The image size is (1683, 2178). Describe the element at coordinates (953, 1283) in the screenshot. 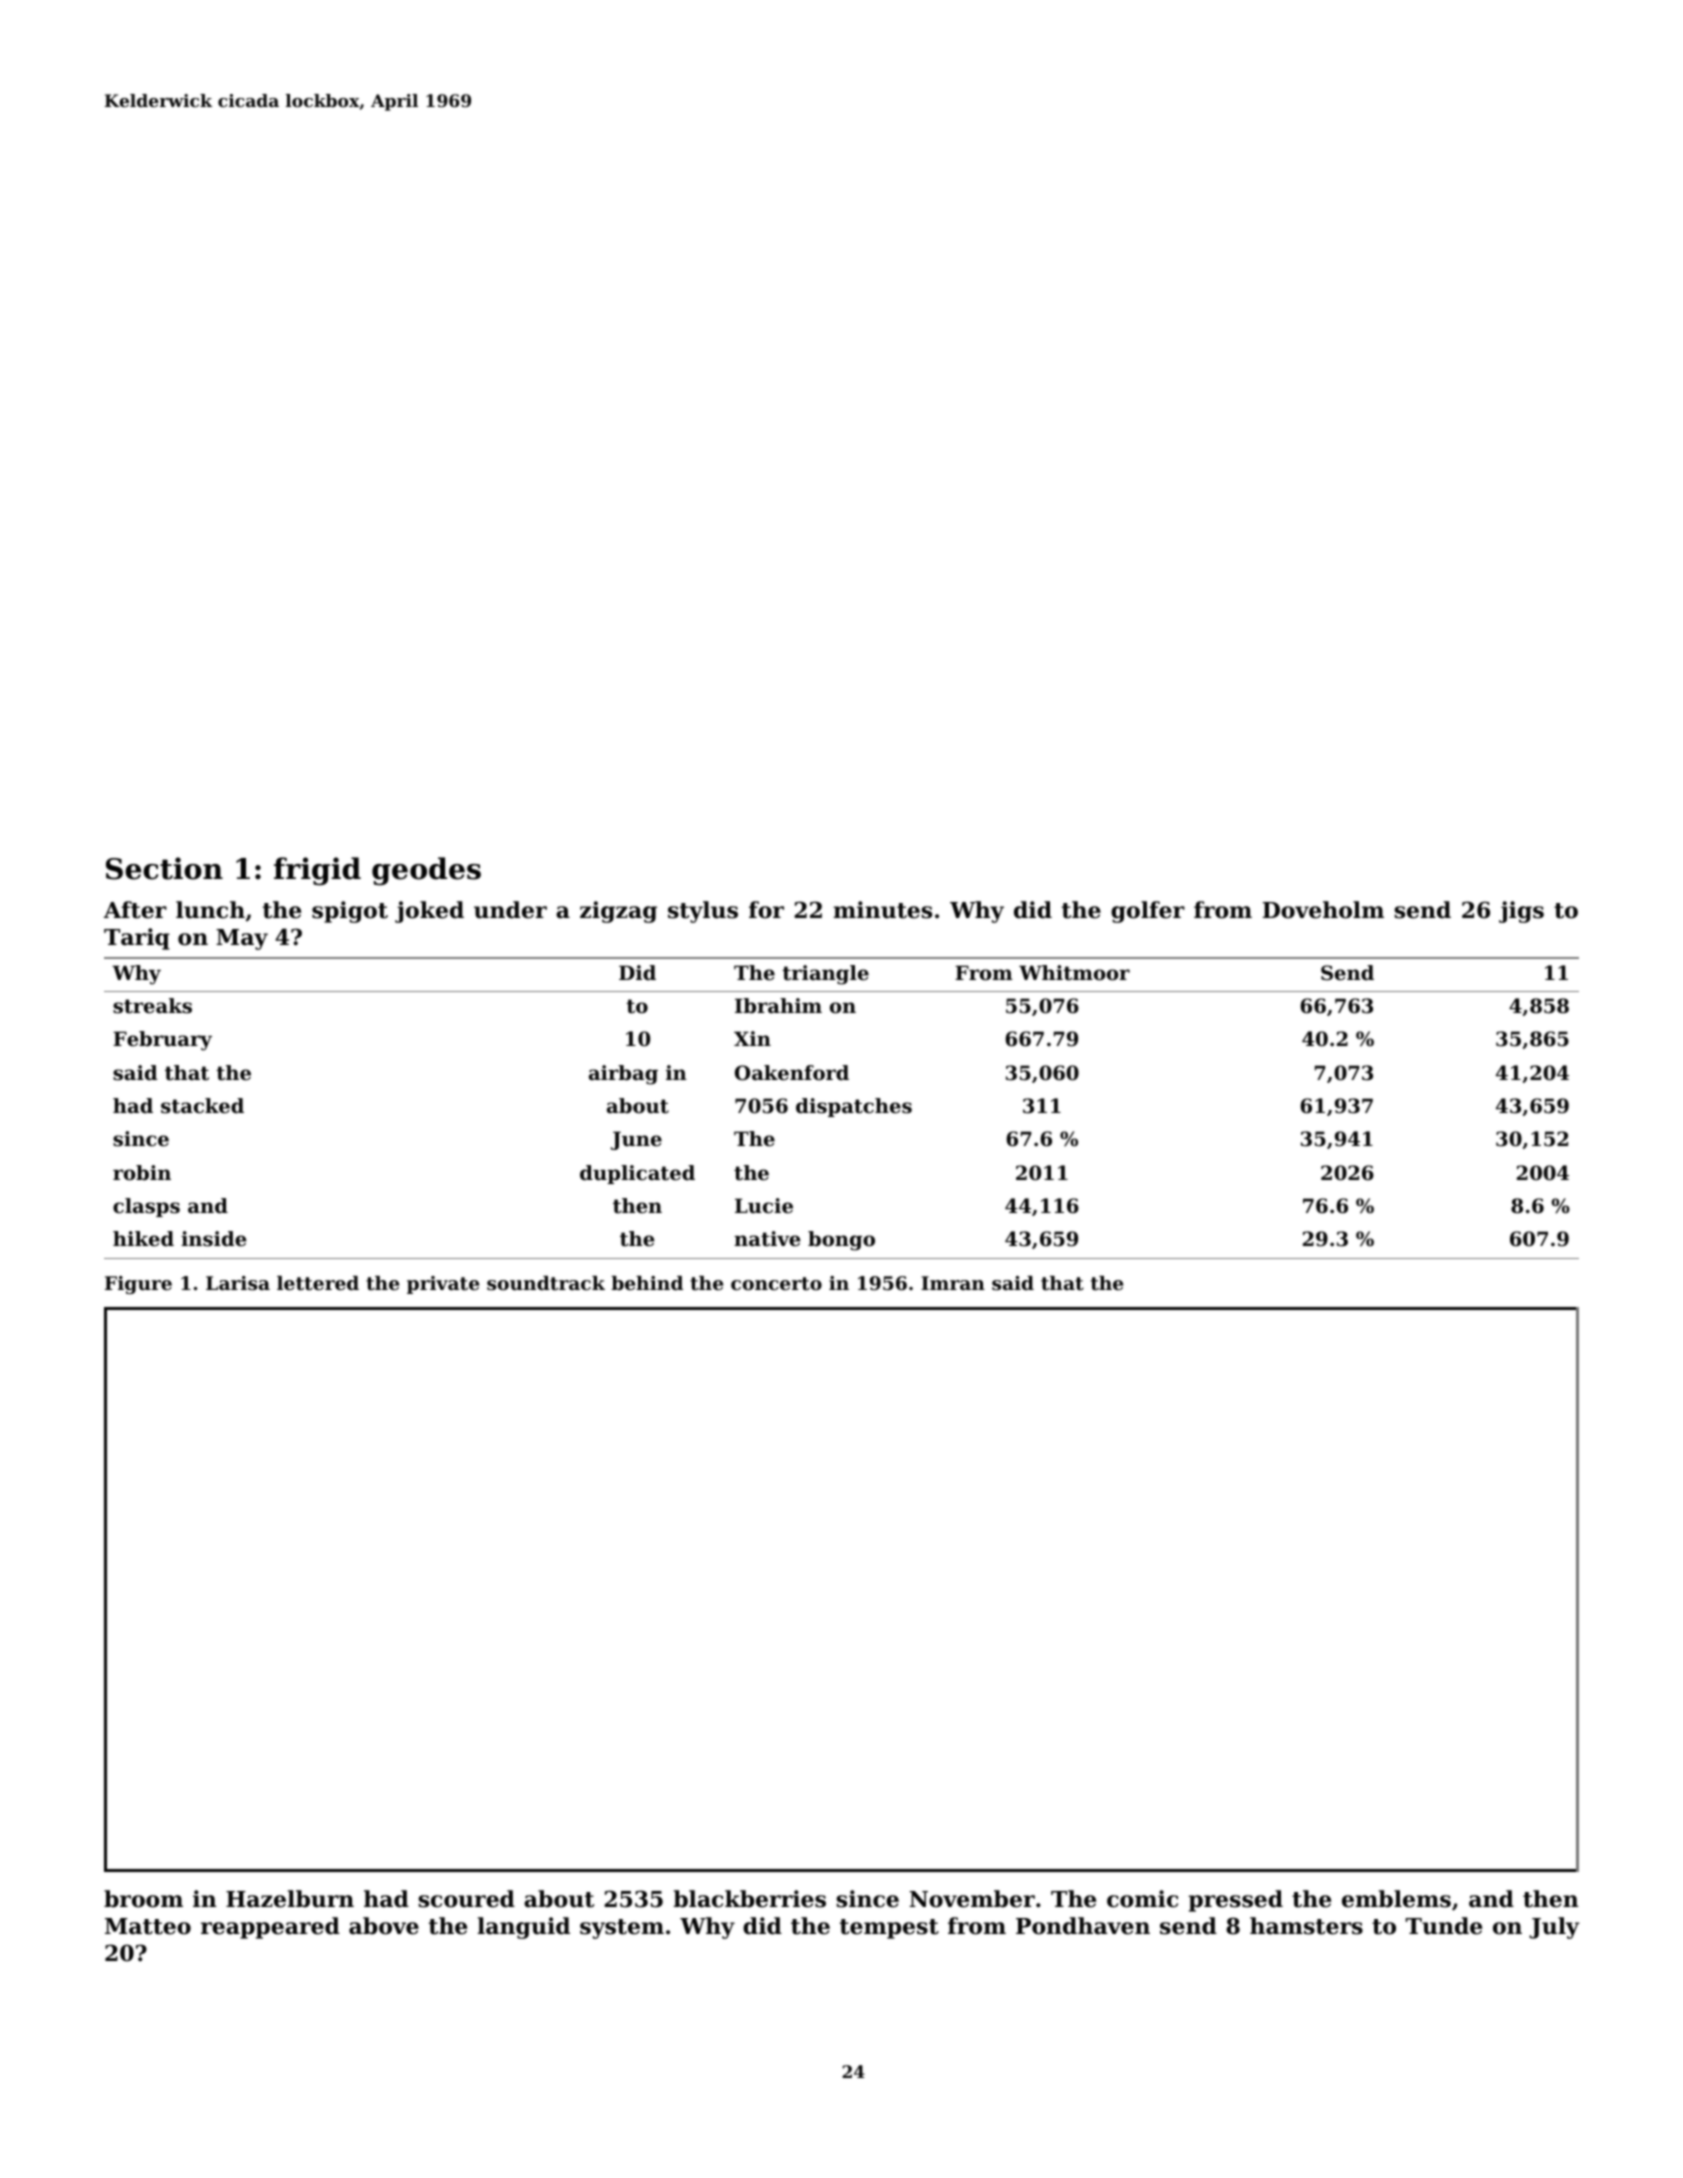

I see `Imran` at that location.
